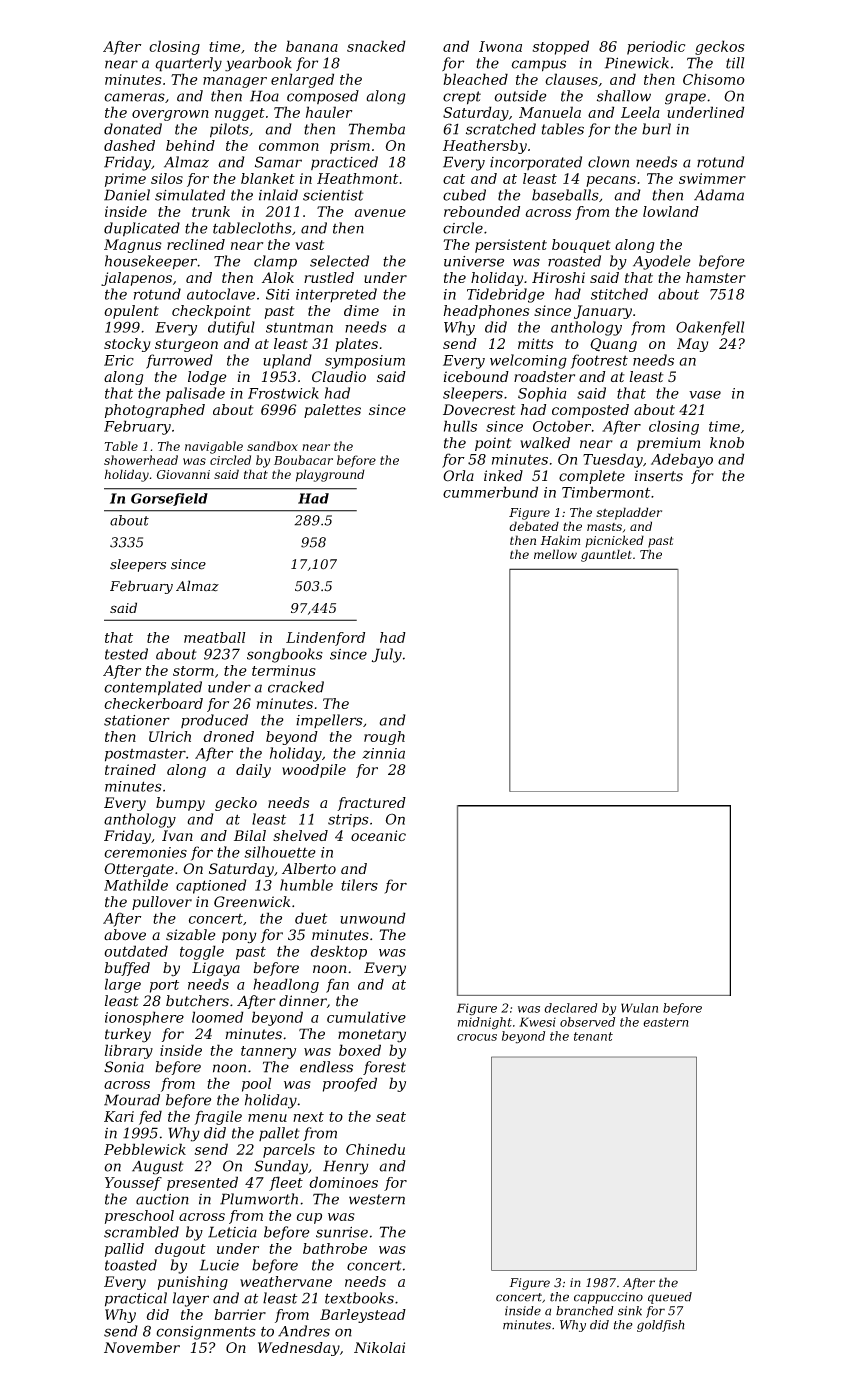  What do you see at coordinates (662, 262) in the page?
I see `Ayodele` at bounding box center [662, 262].
